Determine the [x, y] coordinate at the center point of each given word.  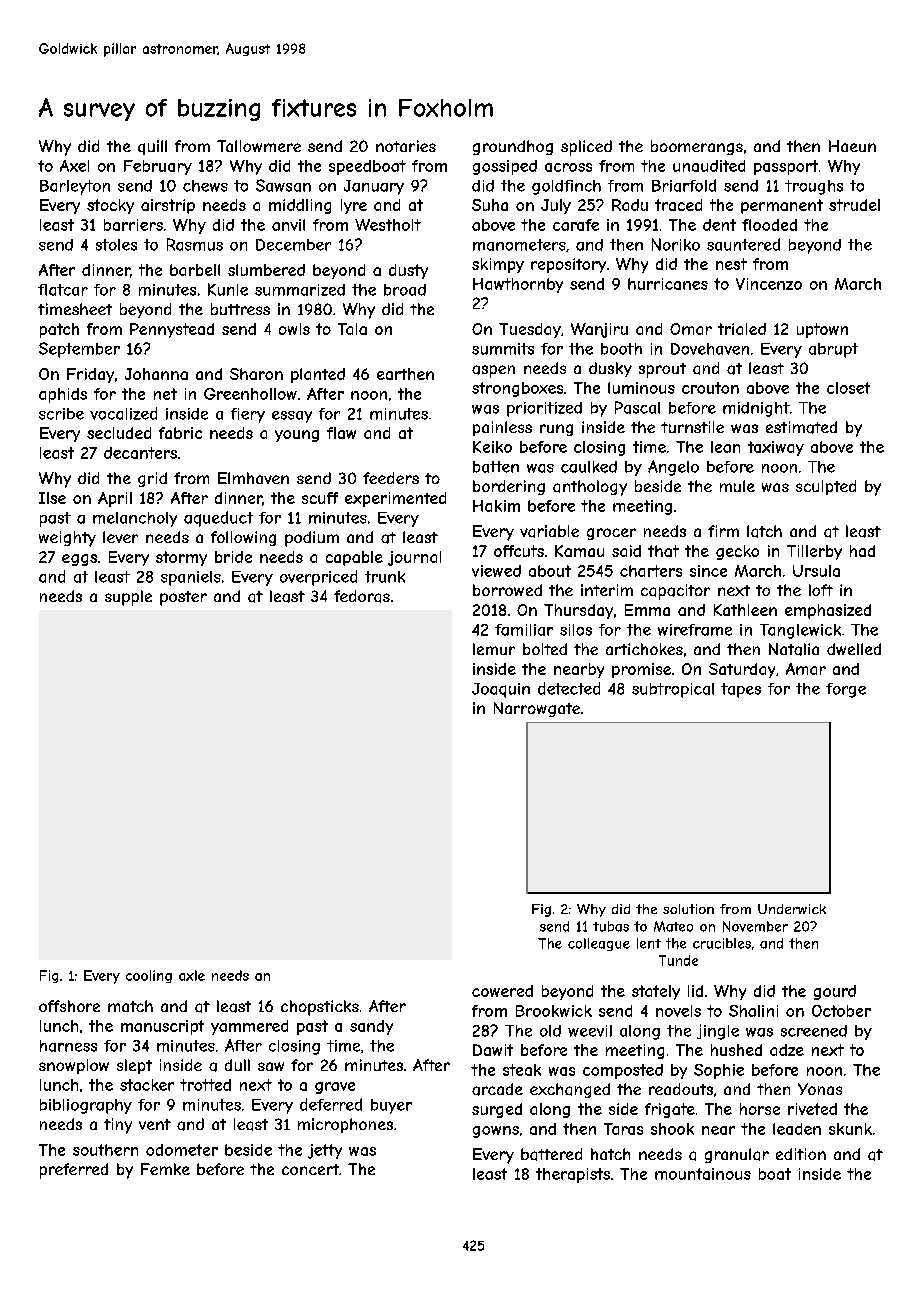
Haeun [852, 146]
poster [183, 598]
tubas [611, 926]
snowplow [74, 1066]
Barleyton [75, 187]
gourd [835, 992]
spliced [586, 148]
